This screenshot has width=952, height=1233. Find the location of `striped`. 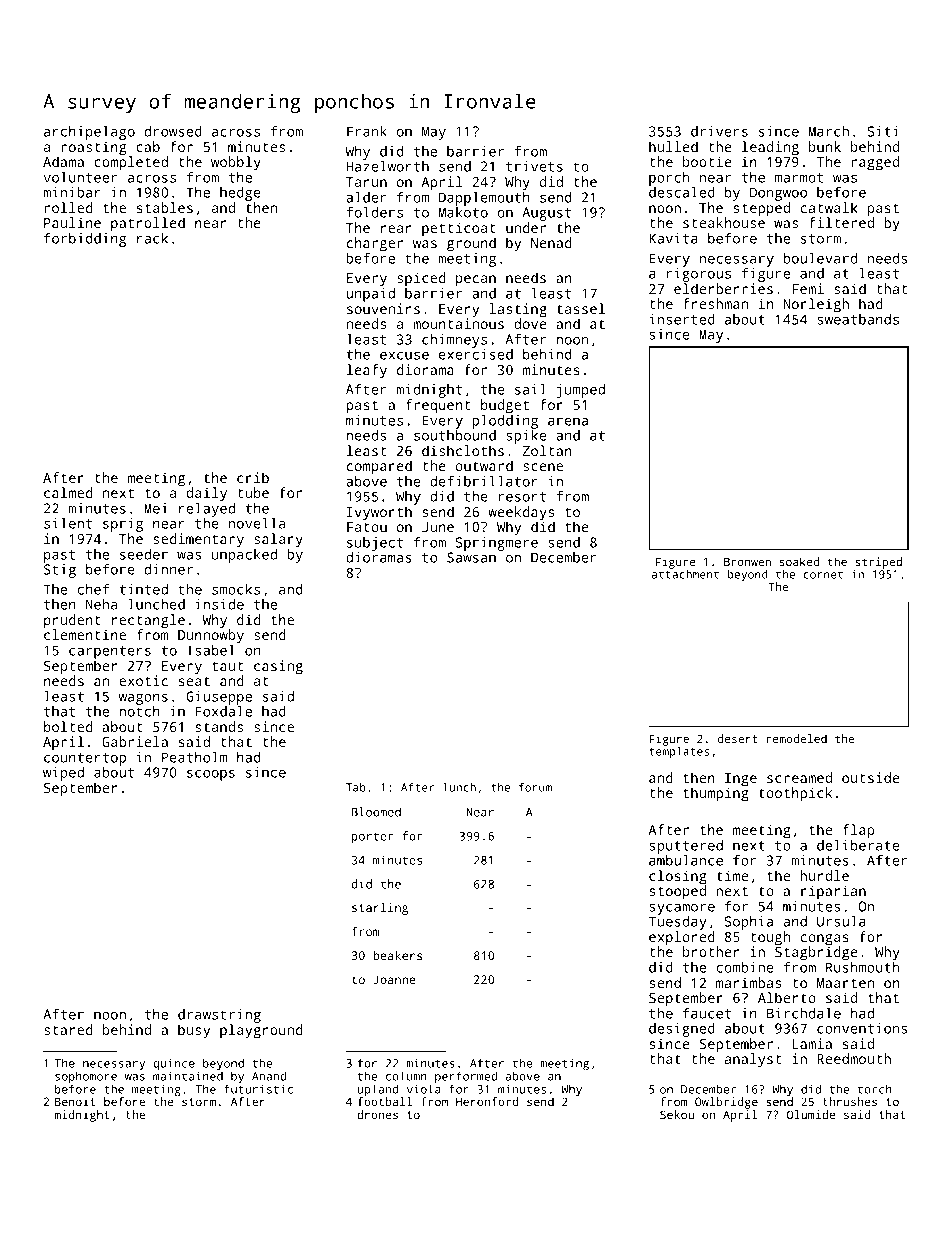

striped is located at coordinates (878, 563).
